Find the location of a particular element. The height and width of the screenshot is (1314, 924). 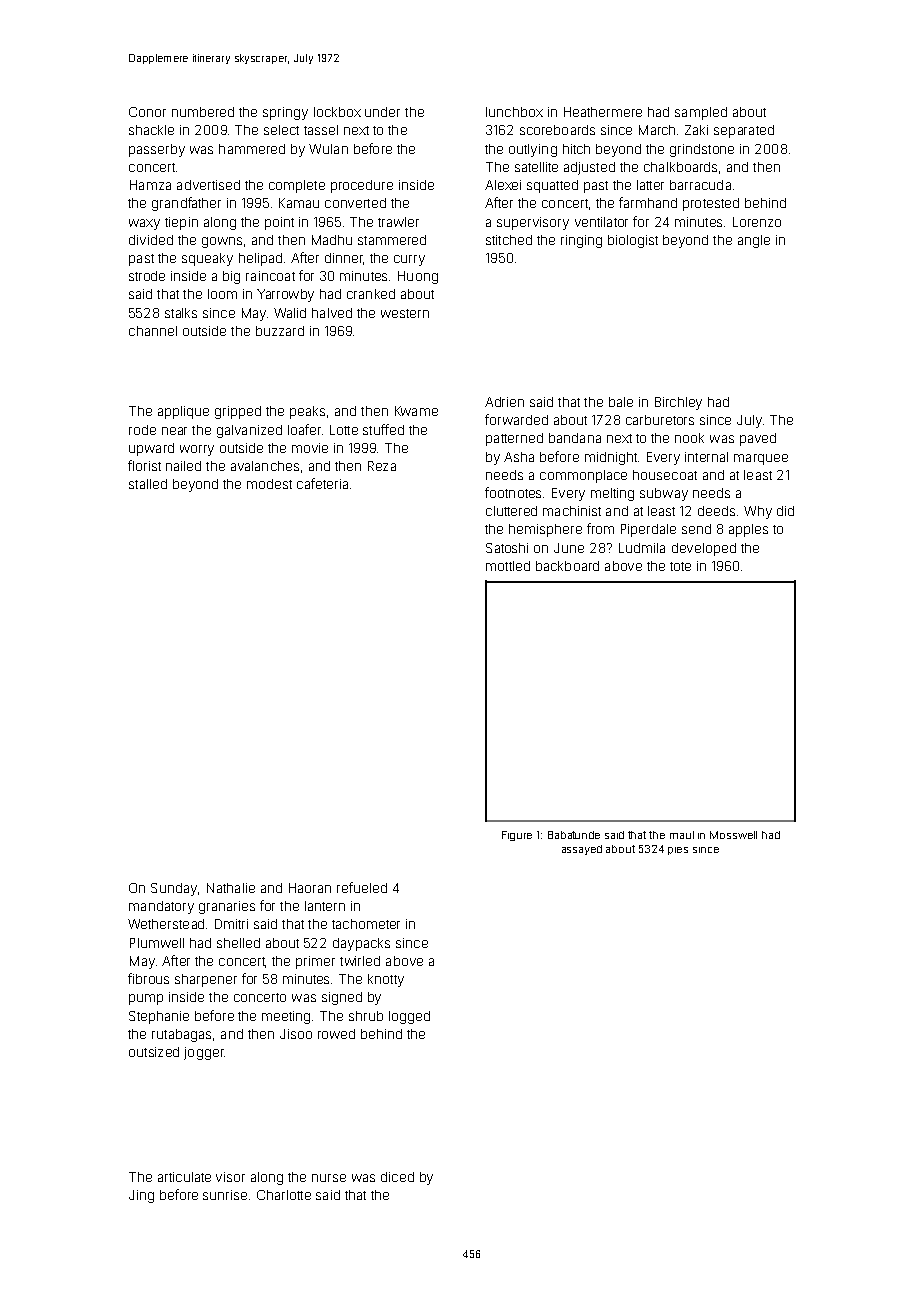

articulate is located at coordinates (184, 1177).
